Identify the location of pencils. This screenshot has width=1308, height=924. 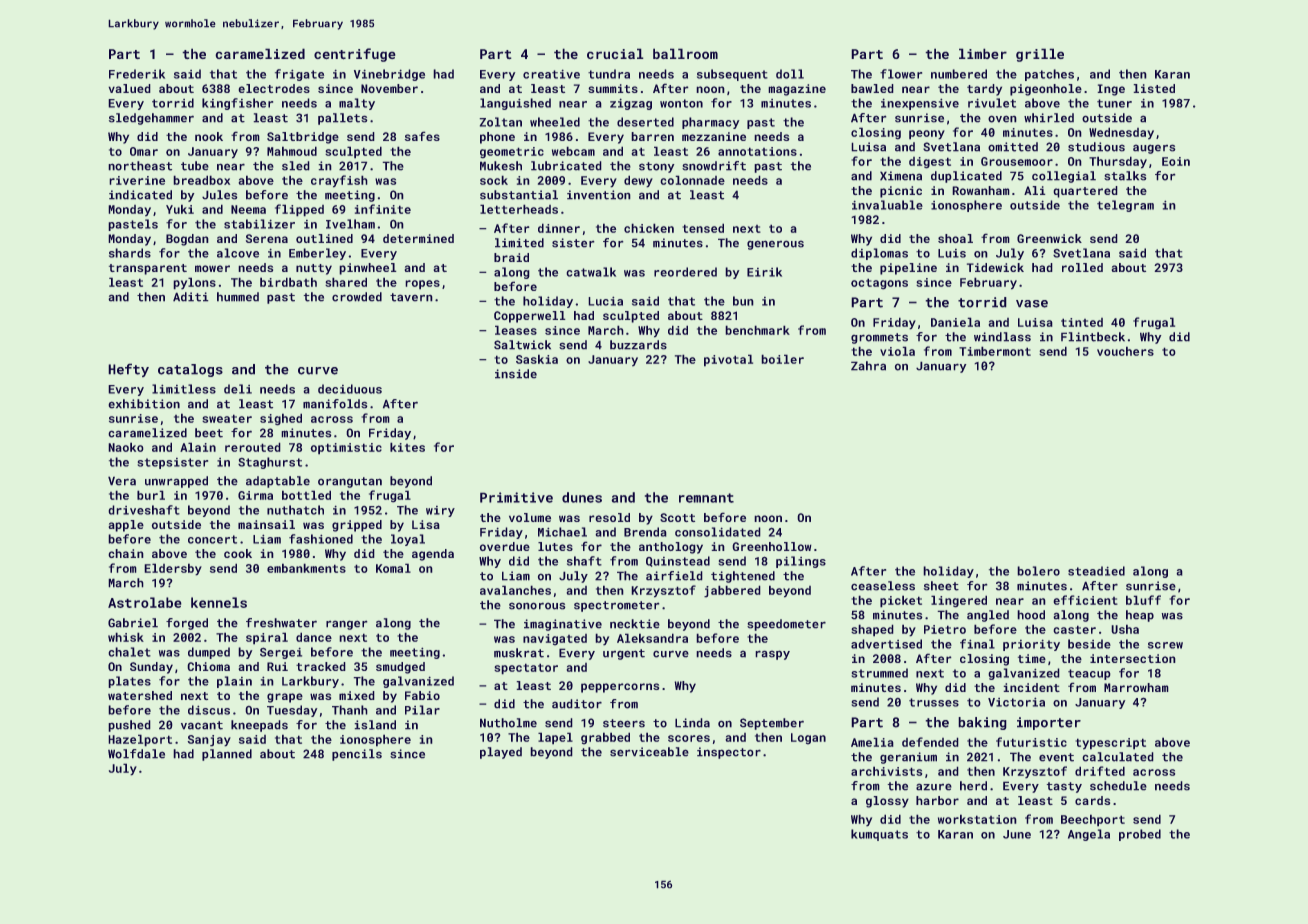
(357, 755).
